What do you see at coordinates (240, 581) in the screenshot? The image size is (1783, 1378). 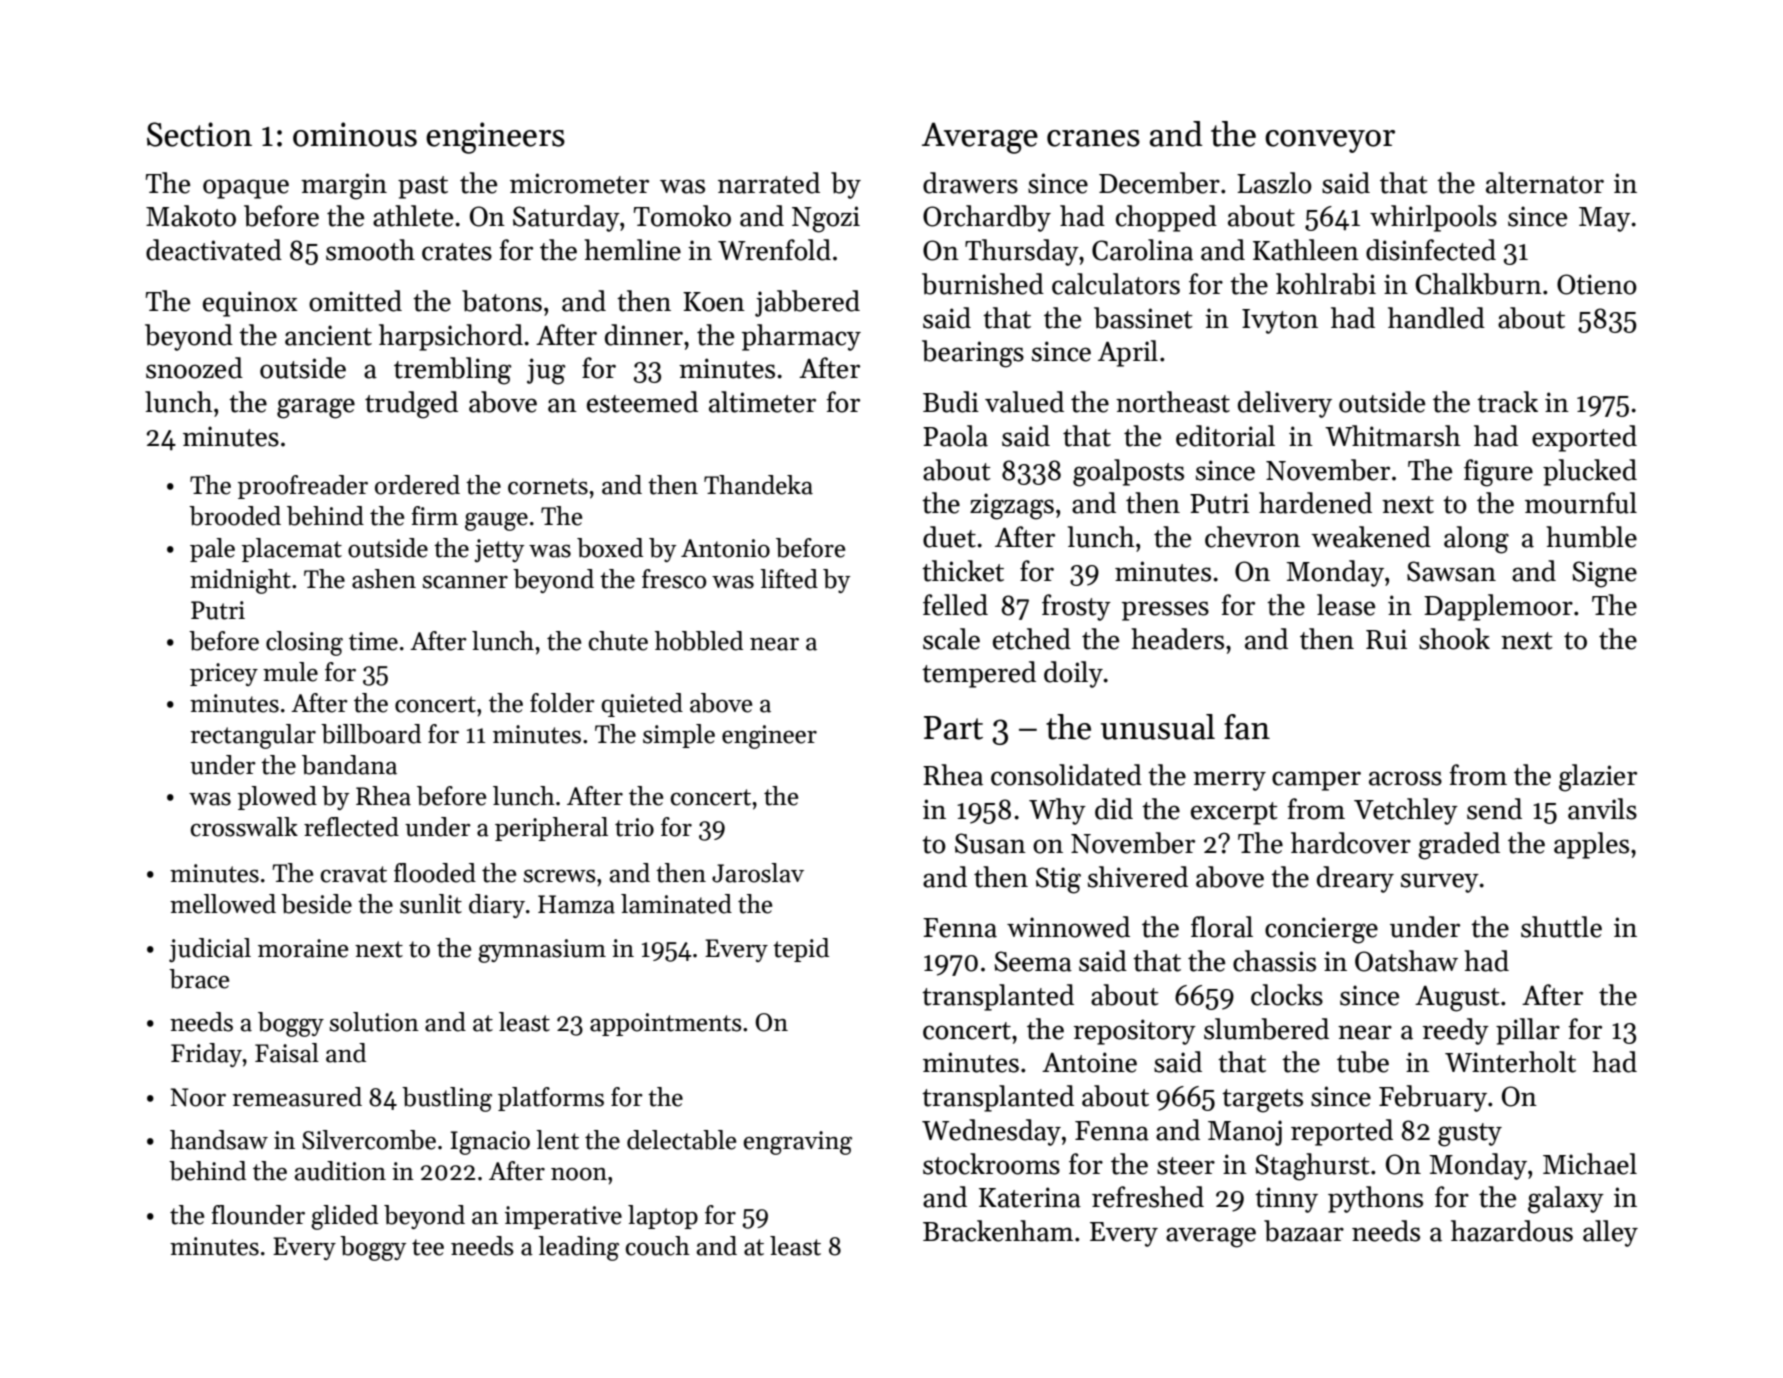 I see `midnight` at bounding box center [240, 581].
